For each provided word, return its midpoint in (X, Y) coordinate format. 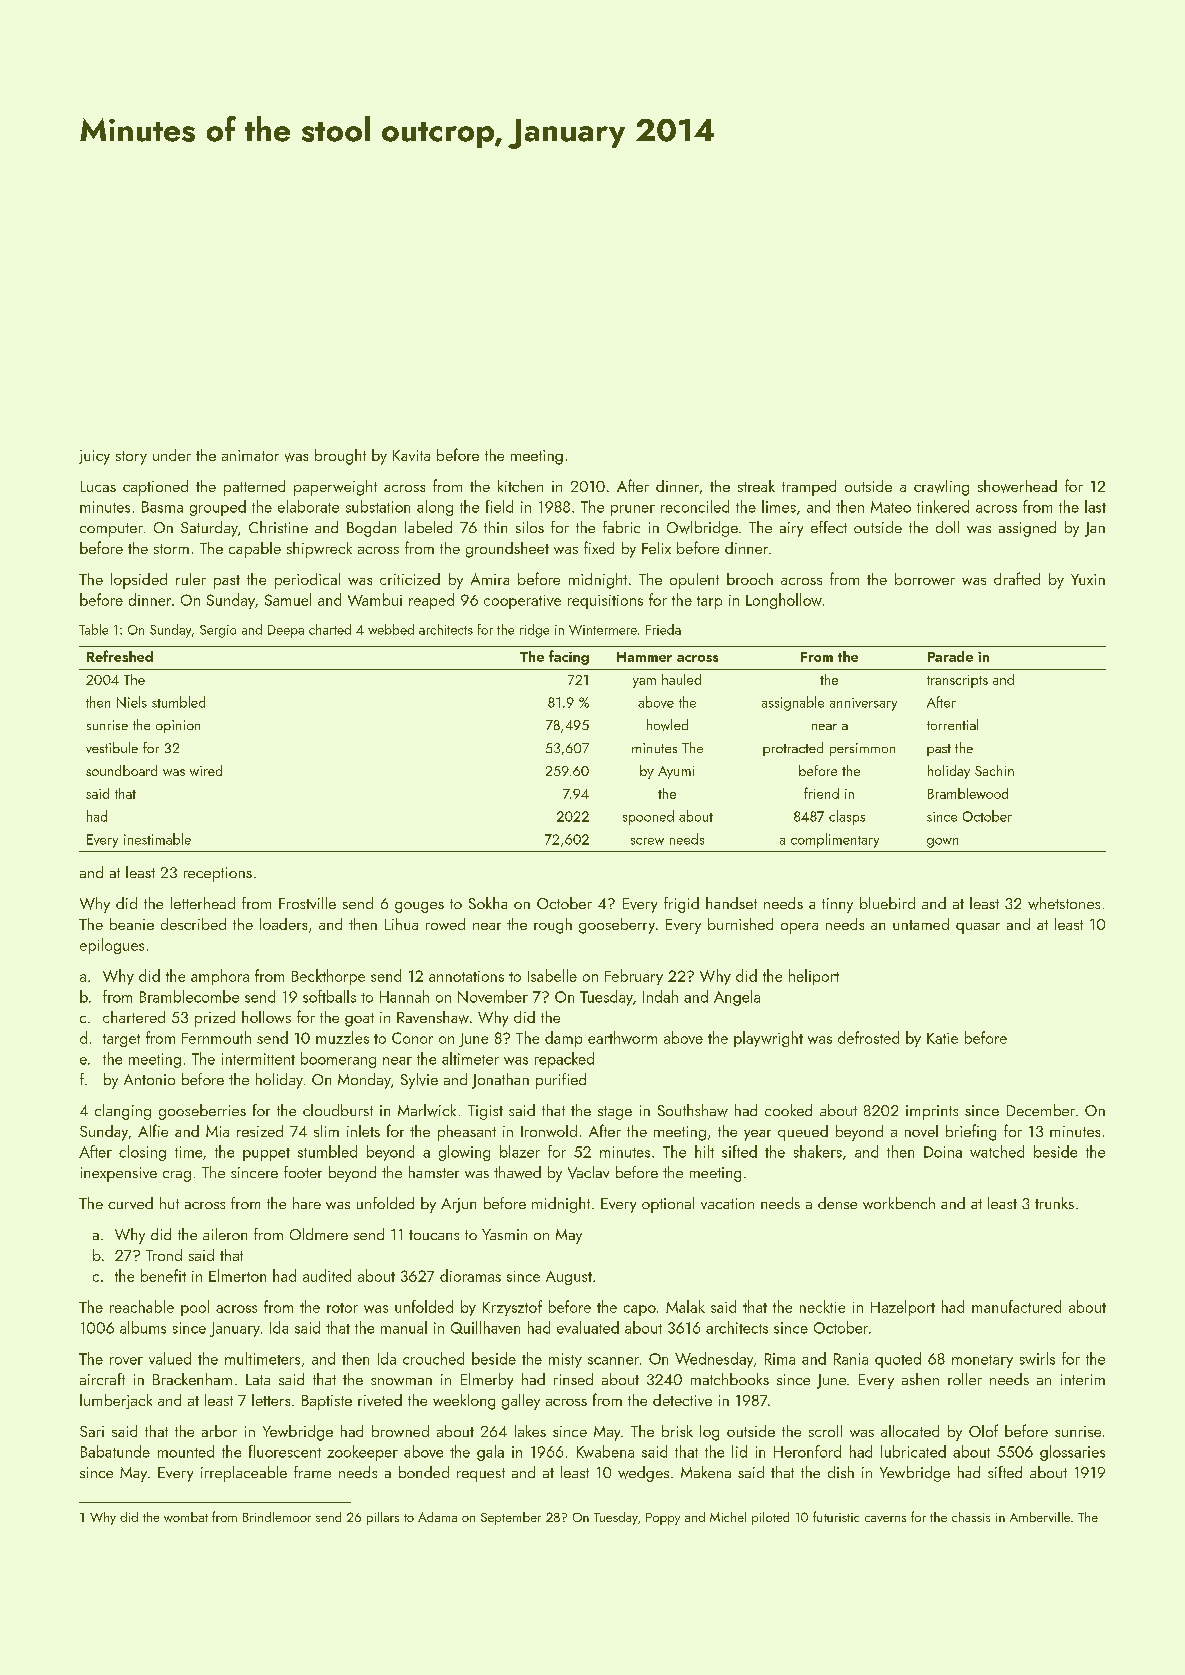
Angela (737, 998)
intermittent (258, 1059)
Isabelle (552, 975)
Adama (437, 1517)
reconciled (695, 506)
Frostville (307, 903)
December (1041, 1110)
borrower (925, 579)
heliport (814, 977)
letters (271, 1400)
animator (250, 455)
